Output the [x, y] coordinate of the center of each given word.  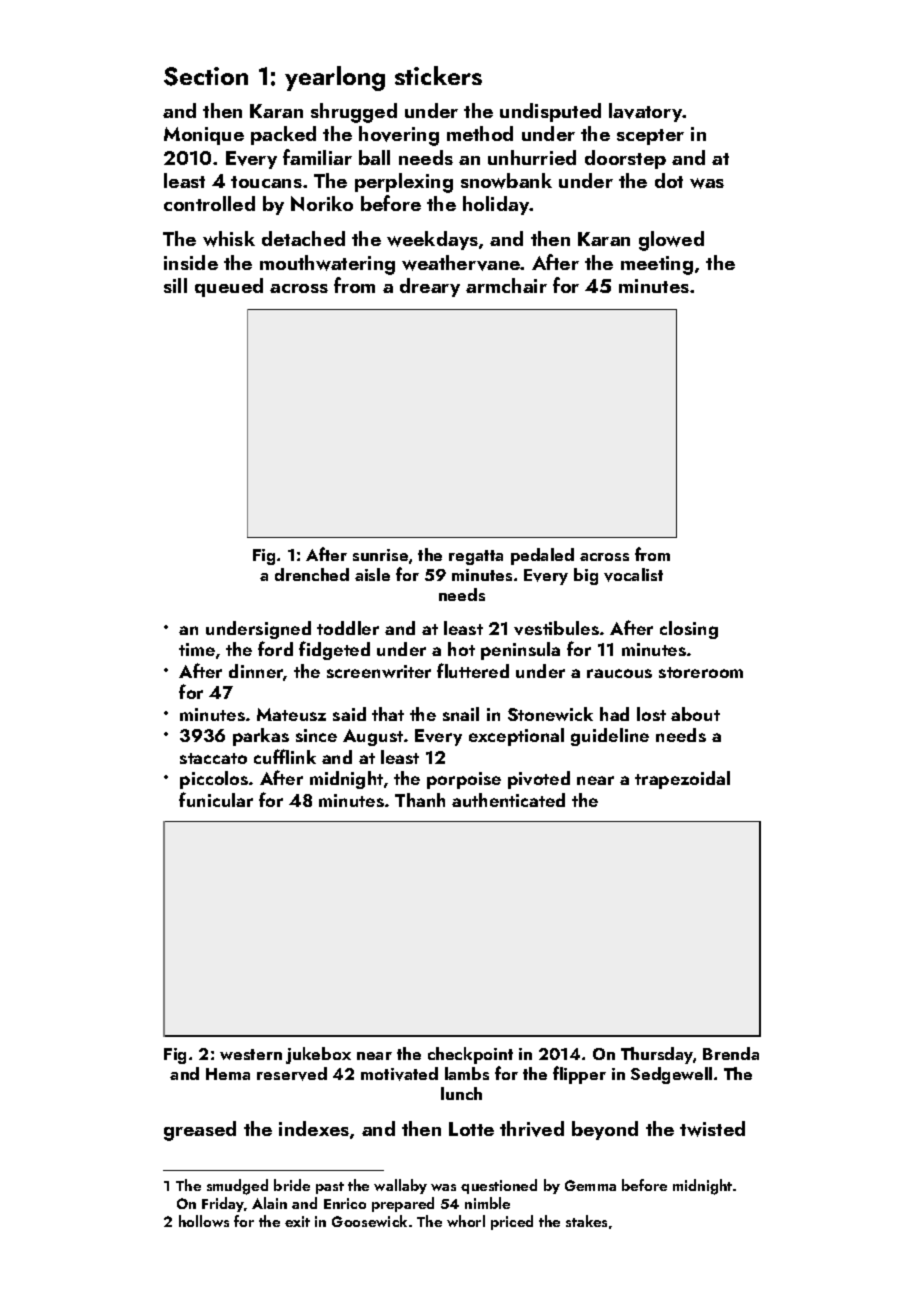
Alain [269, 1203]
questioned [499, 1186]
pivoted [539, 780]
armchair [506, 285]
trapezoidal [682, 780]
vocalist [633, 575]
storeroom [701, 672]
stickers [438, 75]
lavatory [646, 112]
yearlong [335, 78]
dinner [256, 672]
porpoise [464, 780]
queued [229, 287]
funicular [216, 799]
